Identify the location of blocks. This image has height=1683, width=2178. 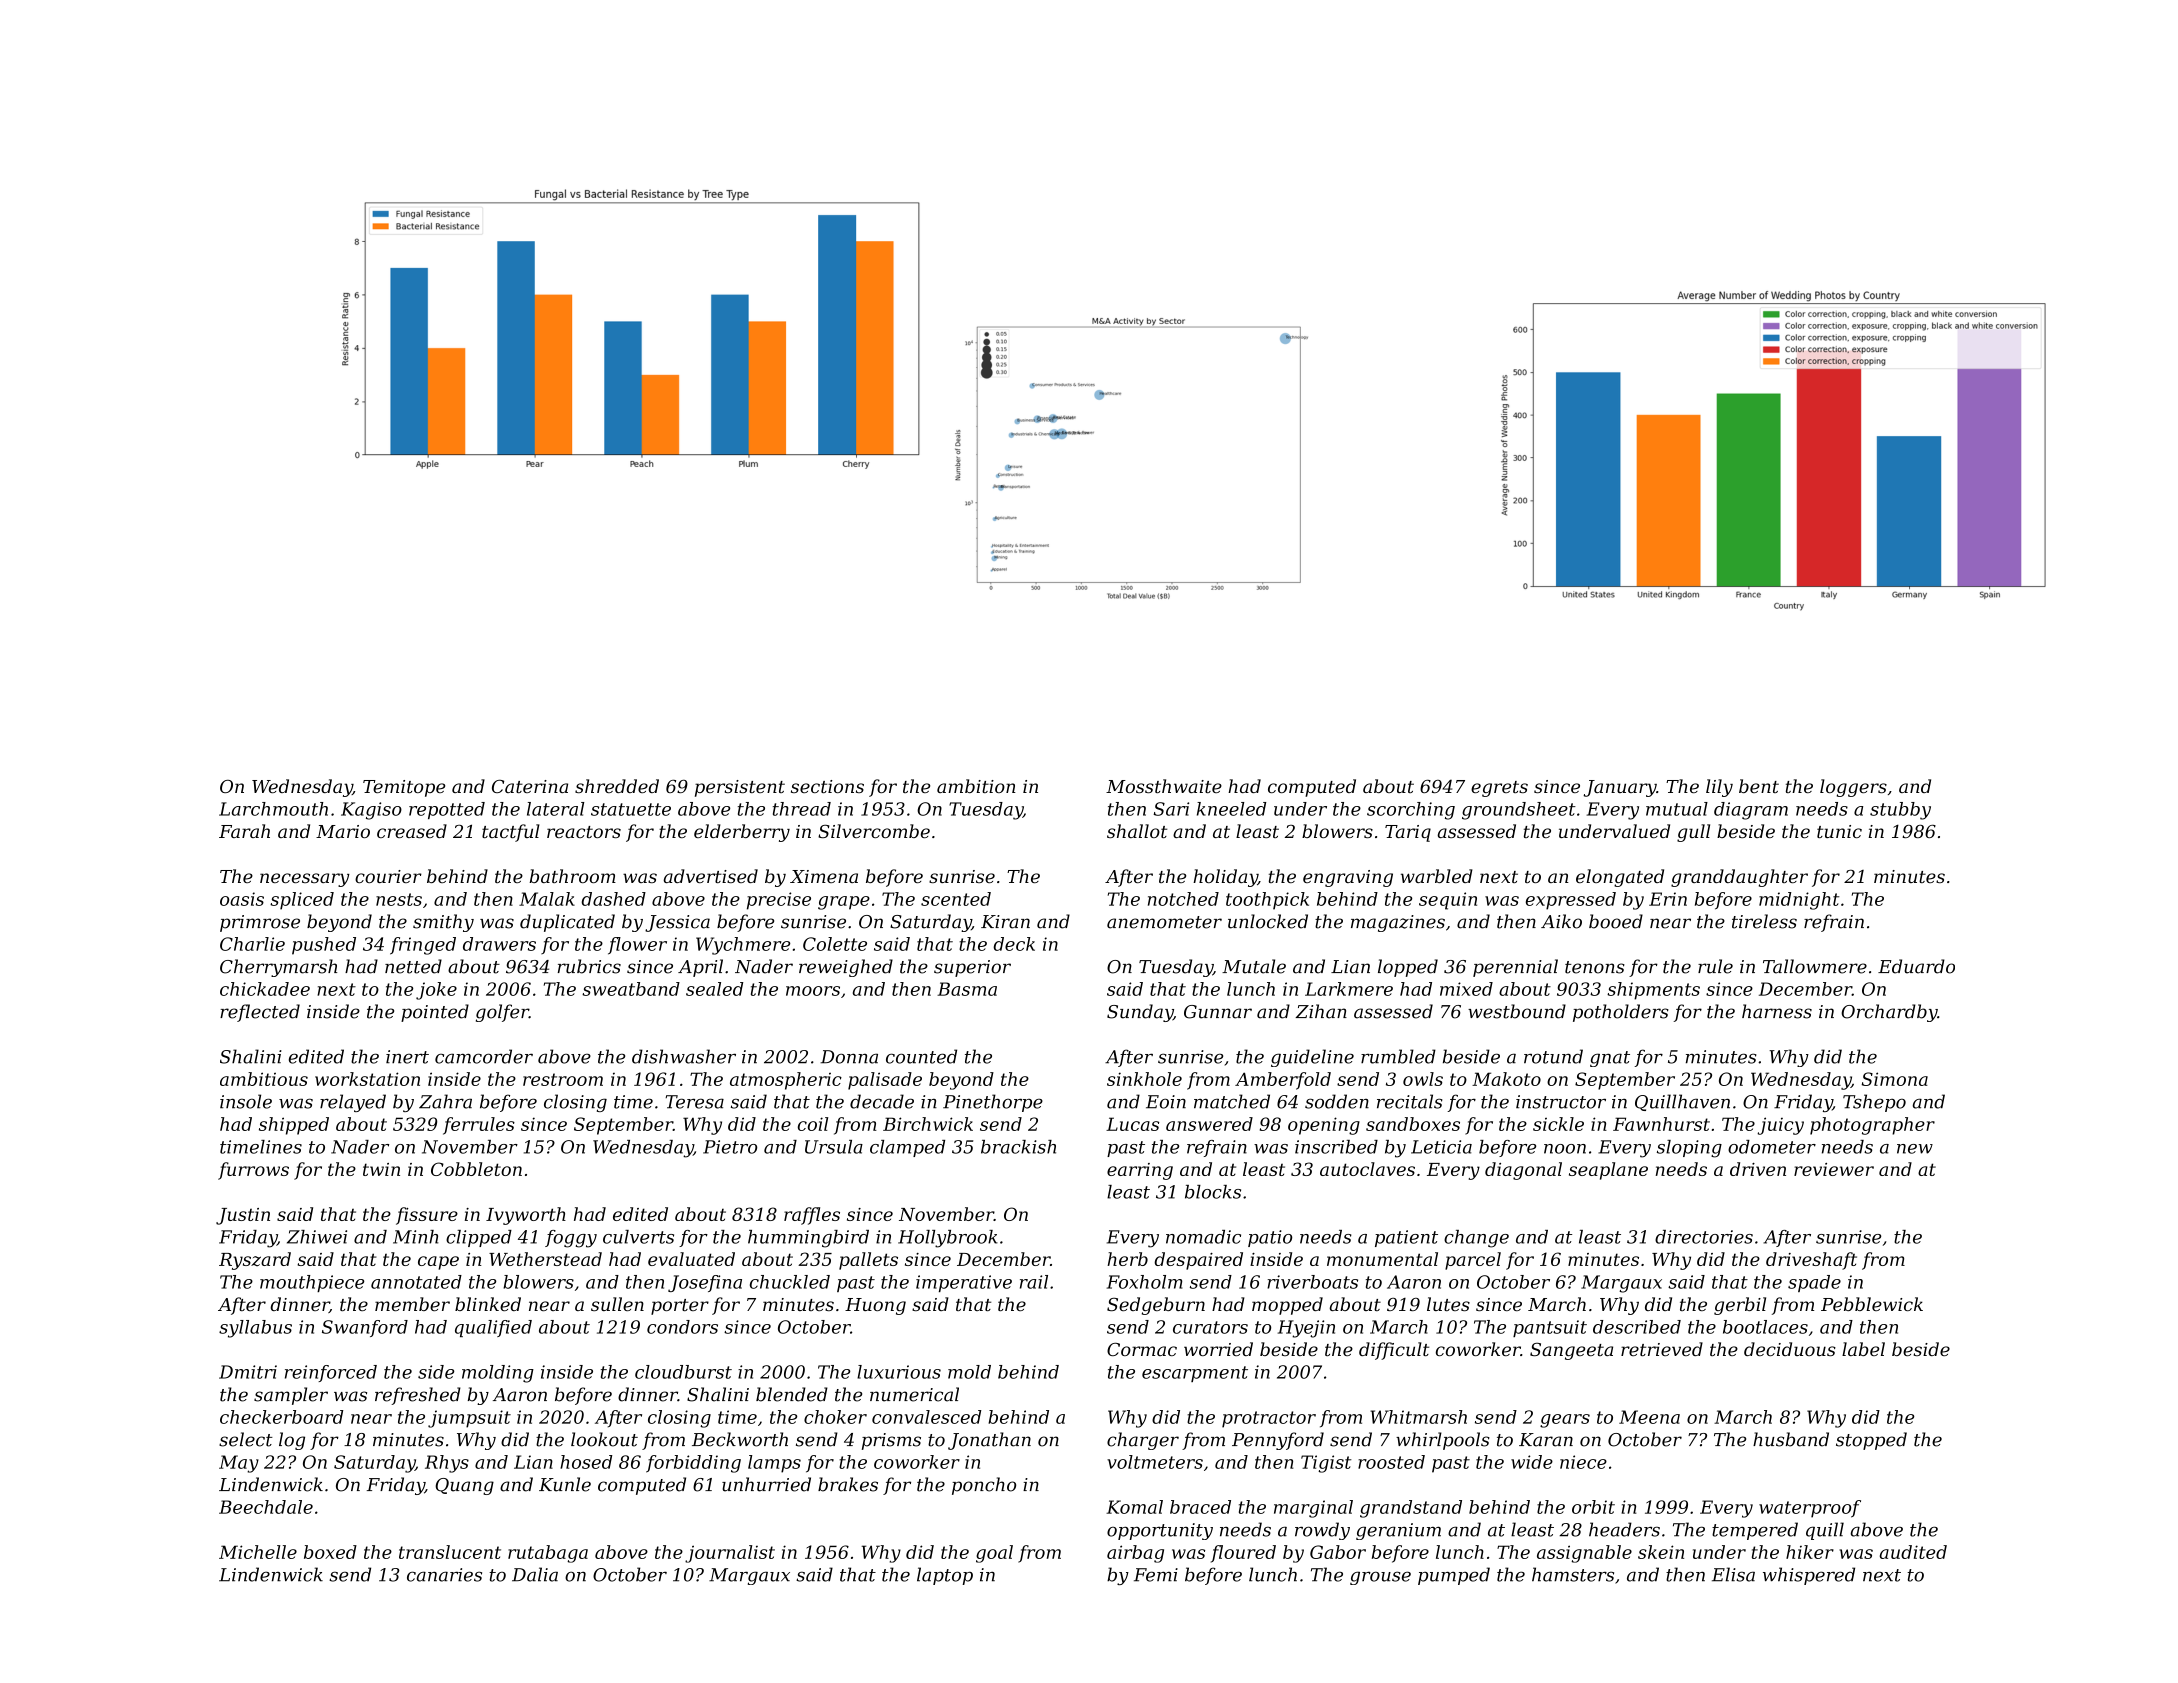
(1213, 1192).
